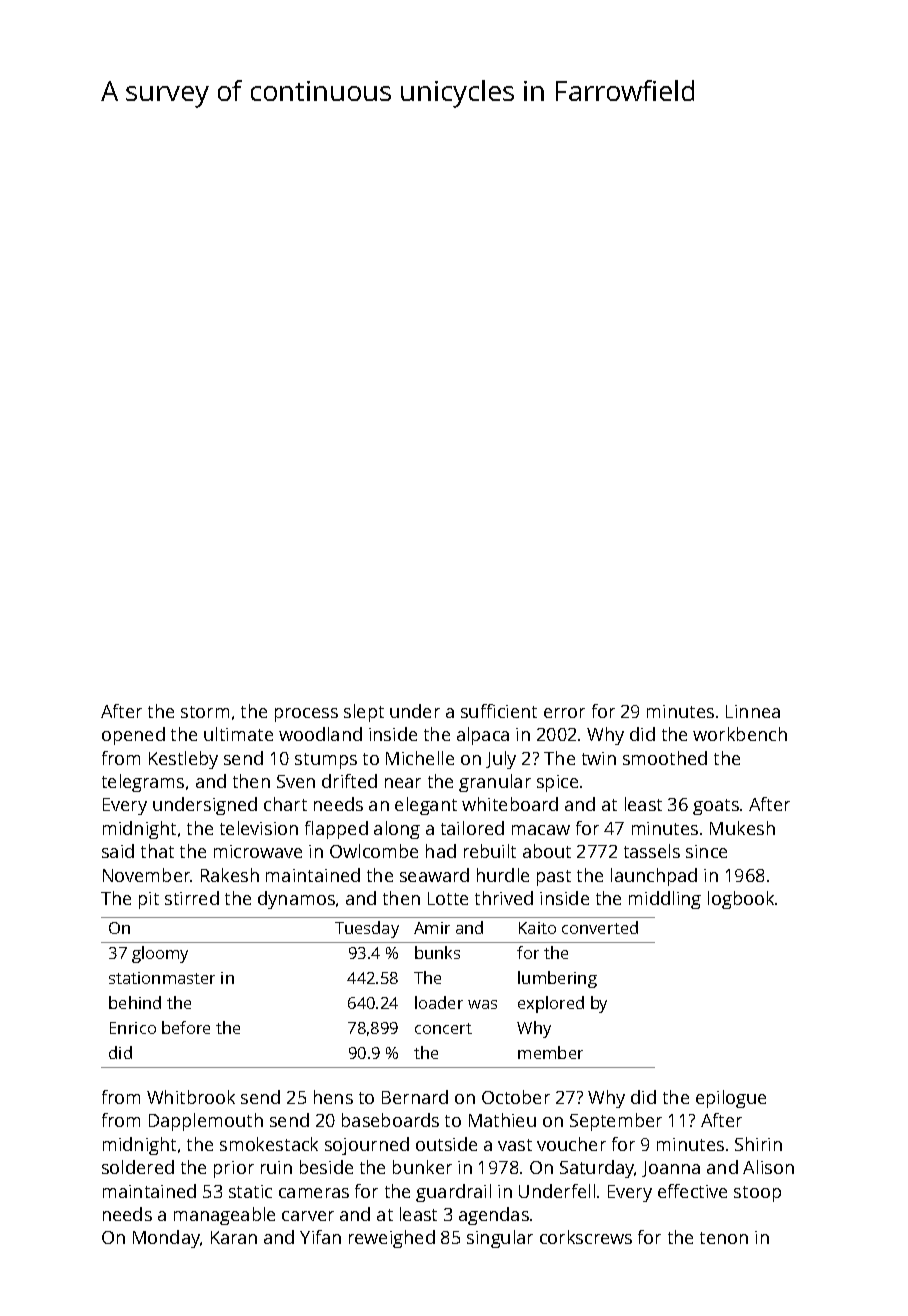 The image size is (908, 1316). What do you see at coordinates (654, 877) in the screenshot?
I see `launchpad` at bounding box center [654, 877].
